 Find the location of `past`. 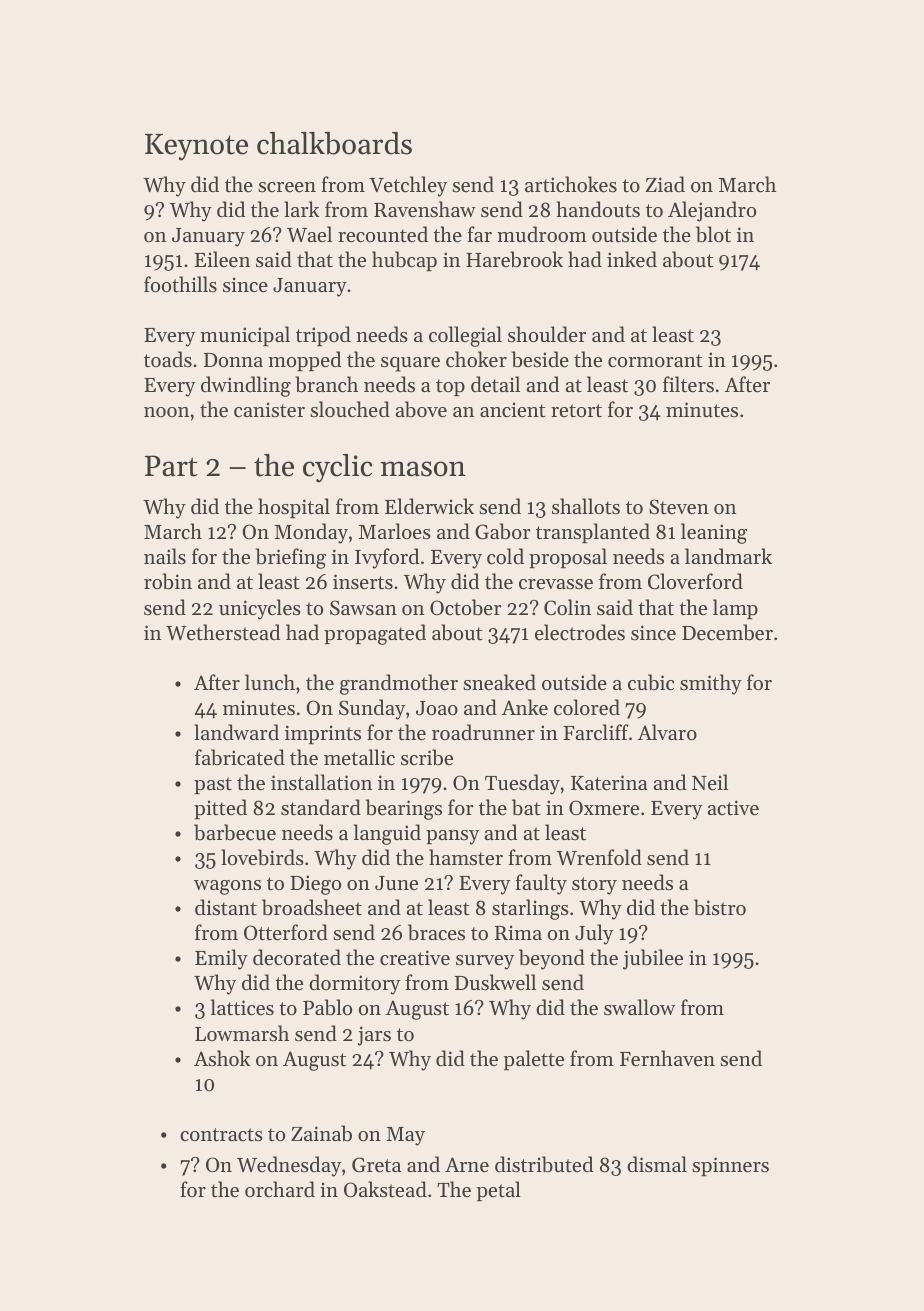

past is located at coordinates (213, 785).
